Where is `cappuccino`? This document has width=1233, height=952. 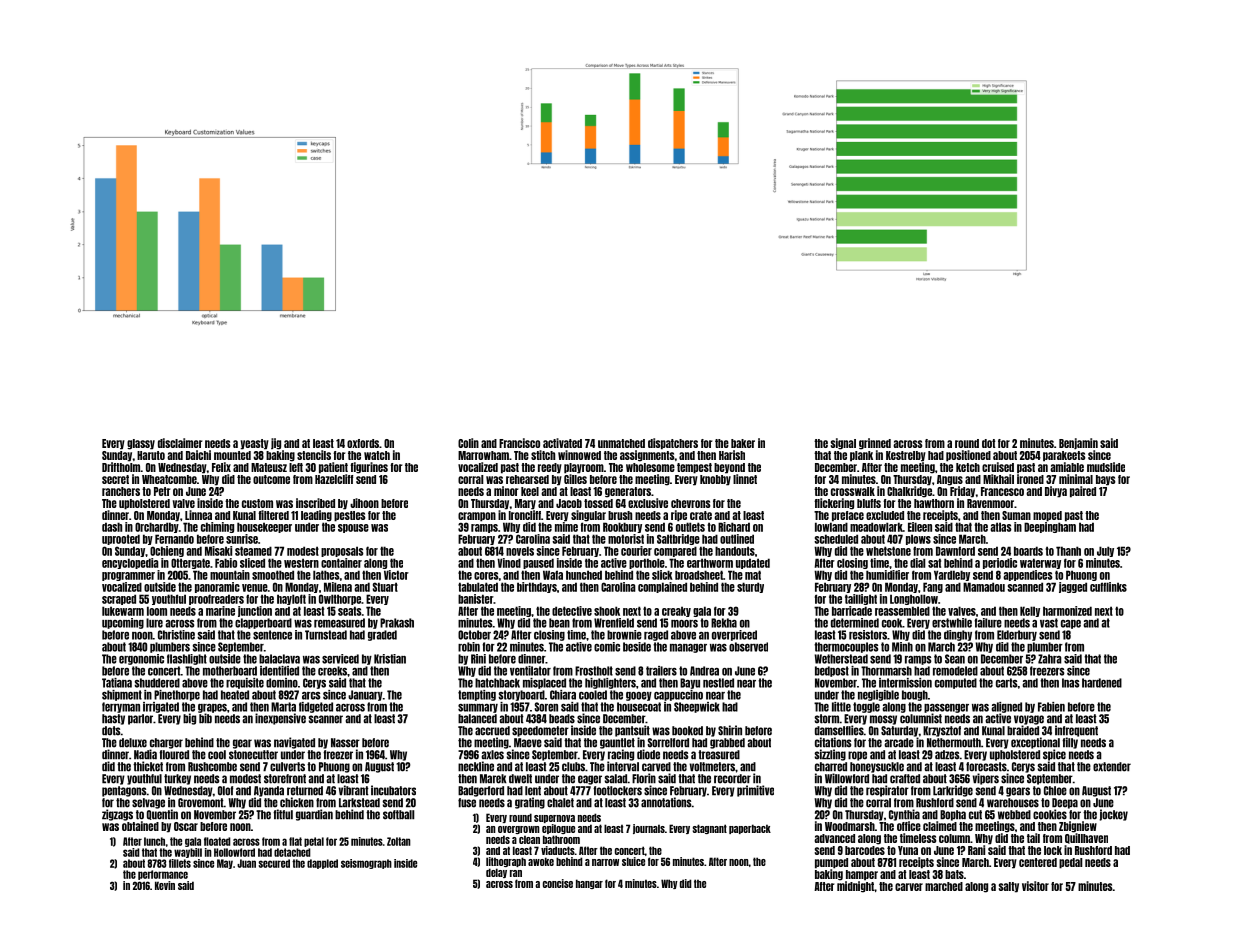 cappuccino is located at coordinates (678, 695).
